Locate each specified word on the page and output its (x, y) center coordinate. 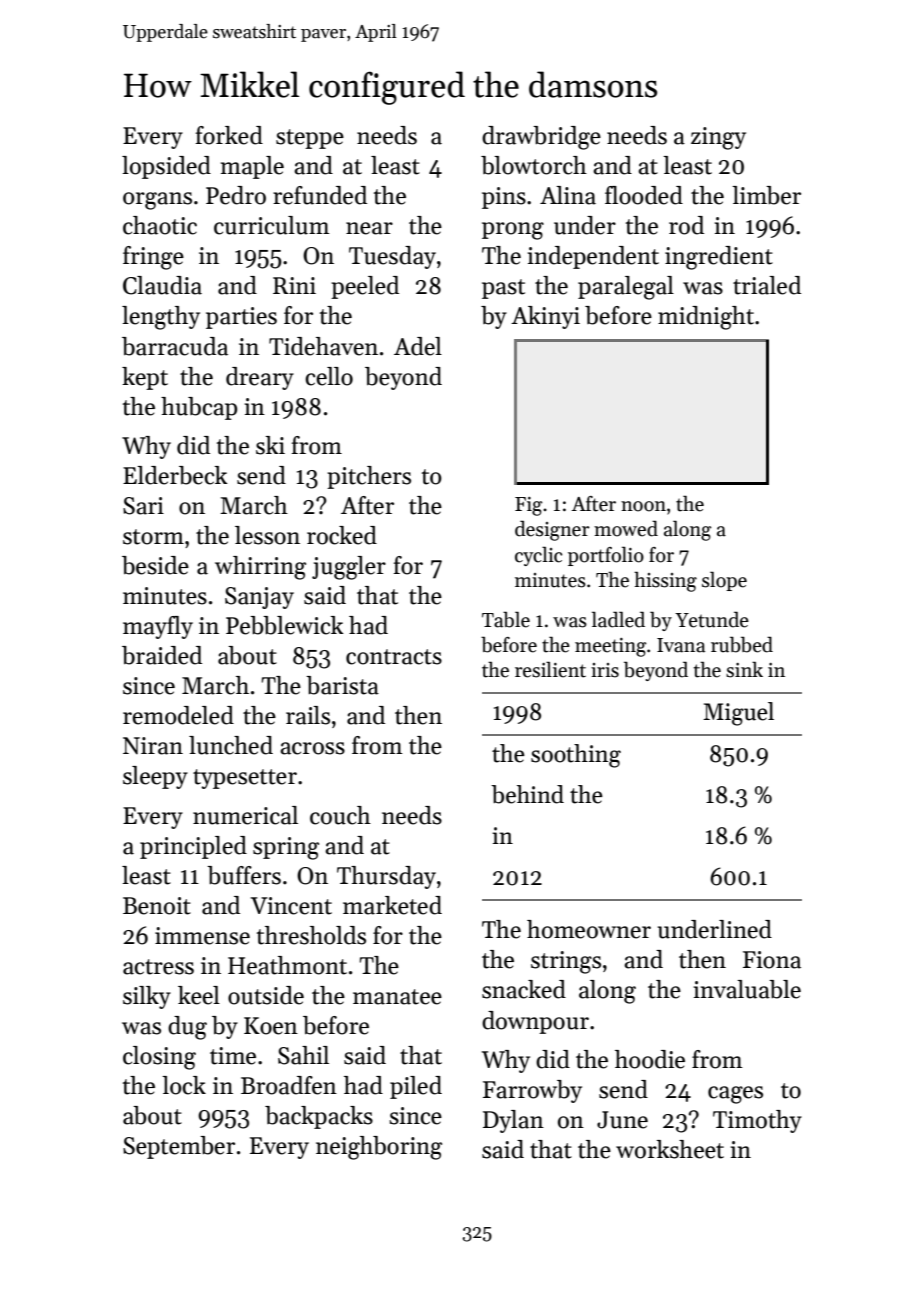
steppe (310, 139)
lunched (231, 745)
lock (184, 1085)
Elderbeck (175, 475)
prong (513, 231)
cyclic (538, 556)
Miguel (738, 714)
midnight (706, 318)
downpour (535, 1022)
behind (527, 794)
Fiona (772, 960)
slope (724, 581)
